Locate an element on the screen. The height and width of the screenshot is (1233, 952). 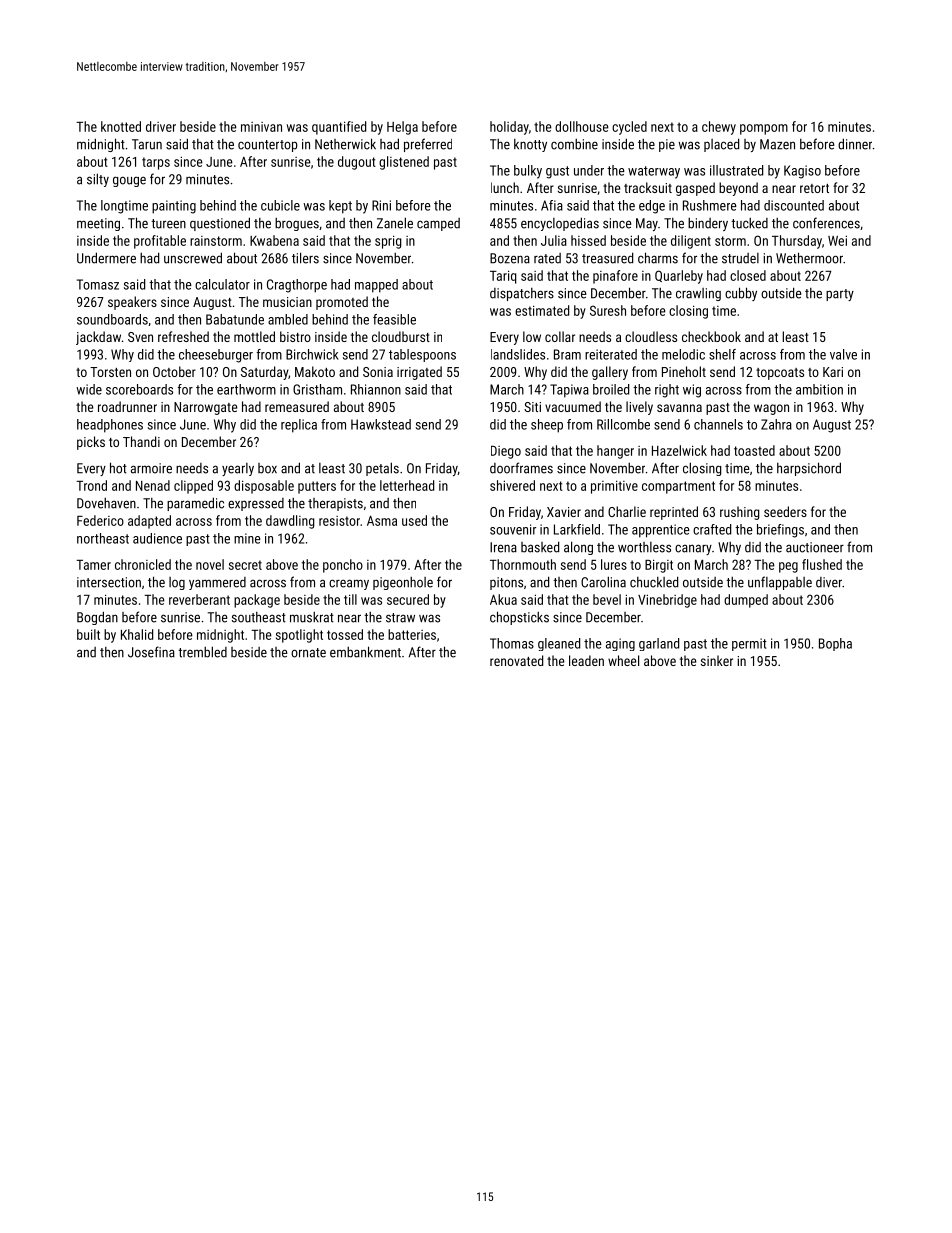
harpsichord is located at coordinates (809, 469).
